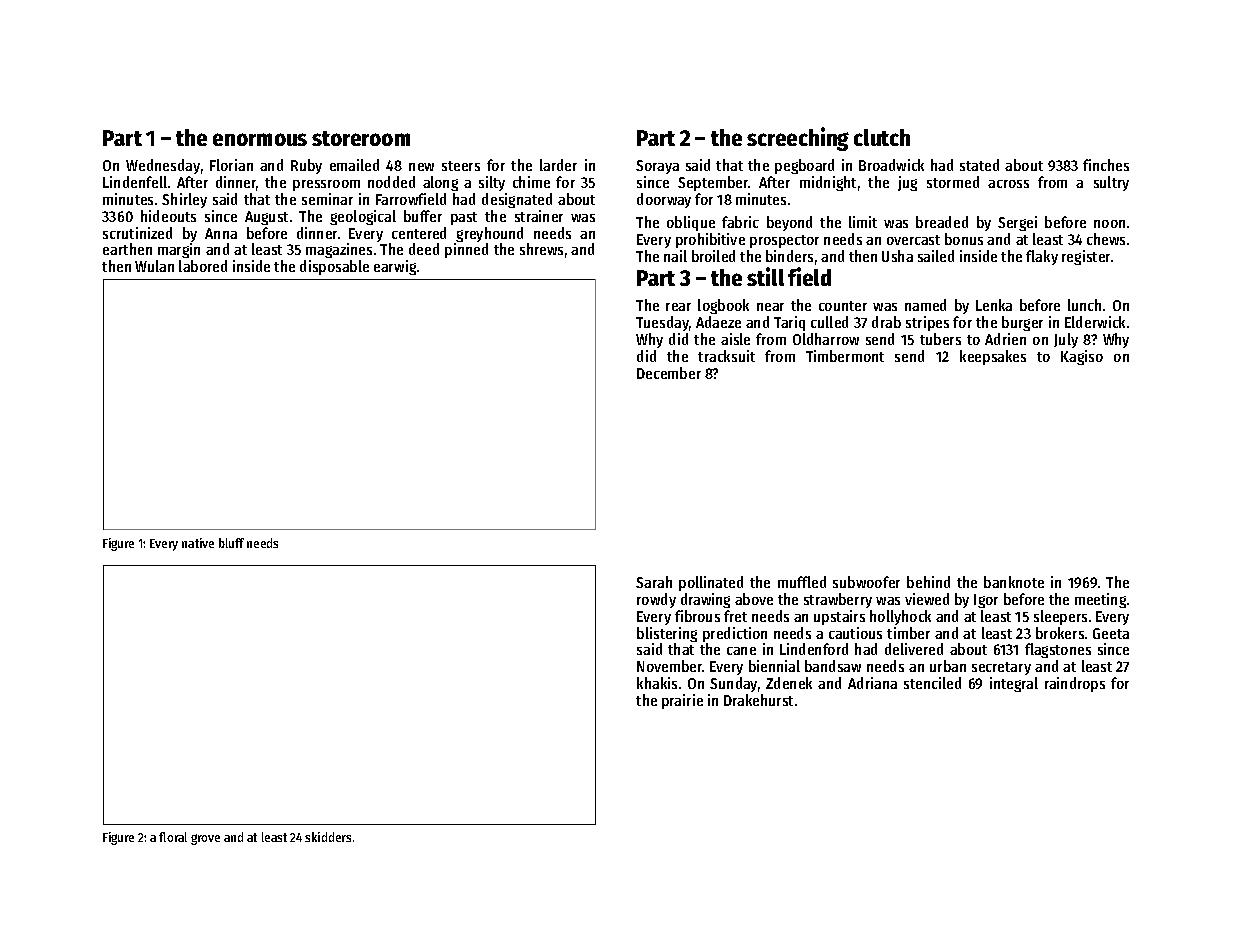 The height and width of the image is (952, 1233). What do you see at coordinates (231, 543) in the image?
I see `bluff` at bounding box center [231, 543].
